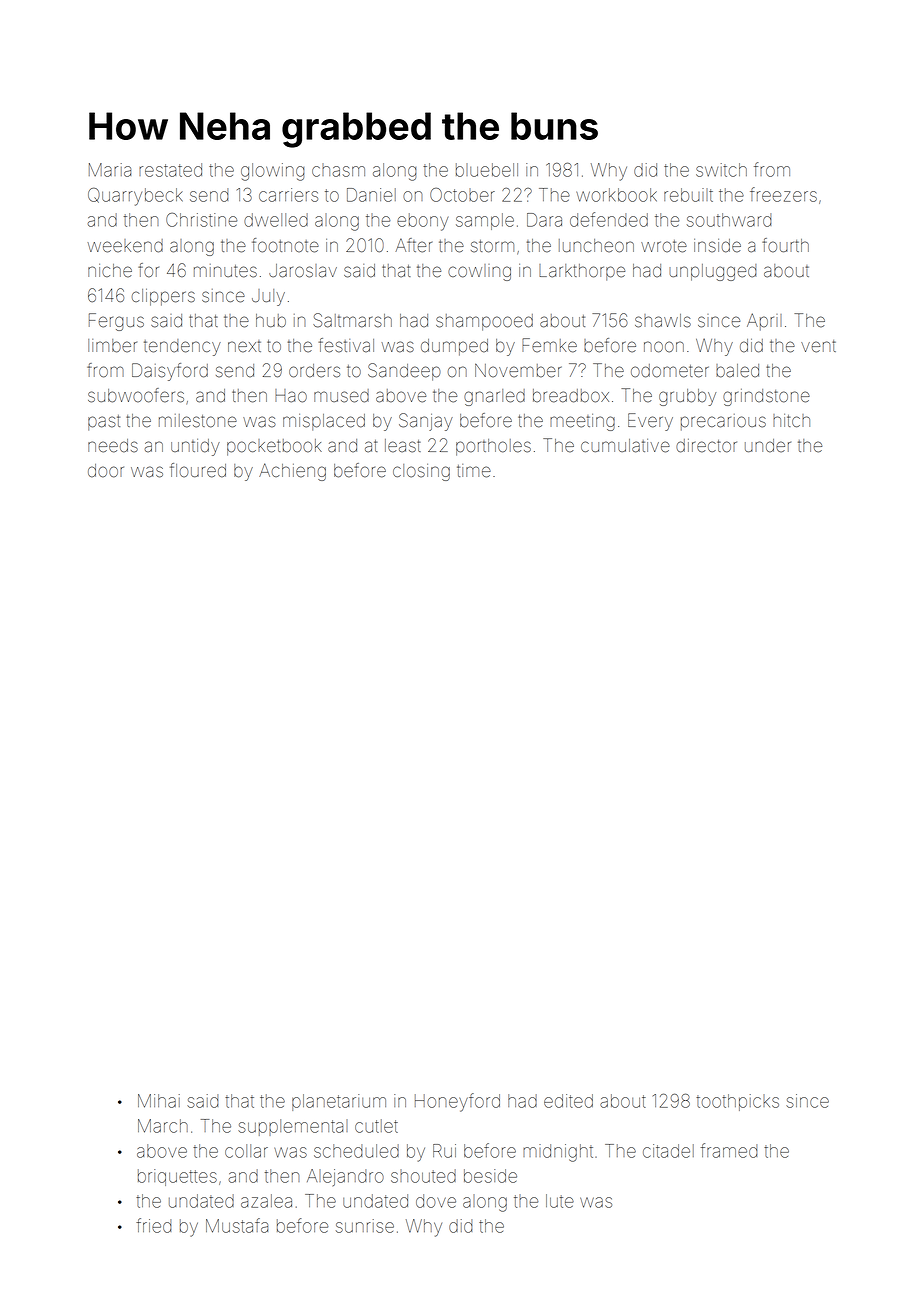 Image resolution: width=924 pixels, height=1314 pixels. What do you see at coordinates (457, 1102) in the screenshot?
I see `Honeyford` at bounding box center [457, 1102].
